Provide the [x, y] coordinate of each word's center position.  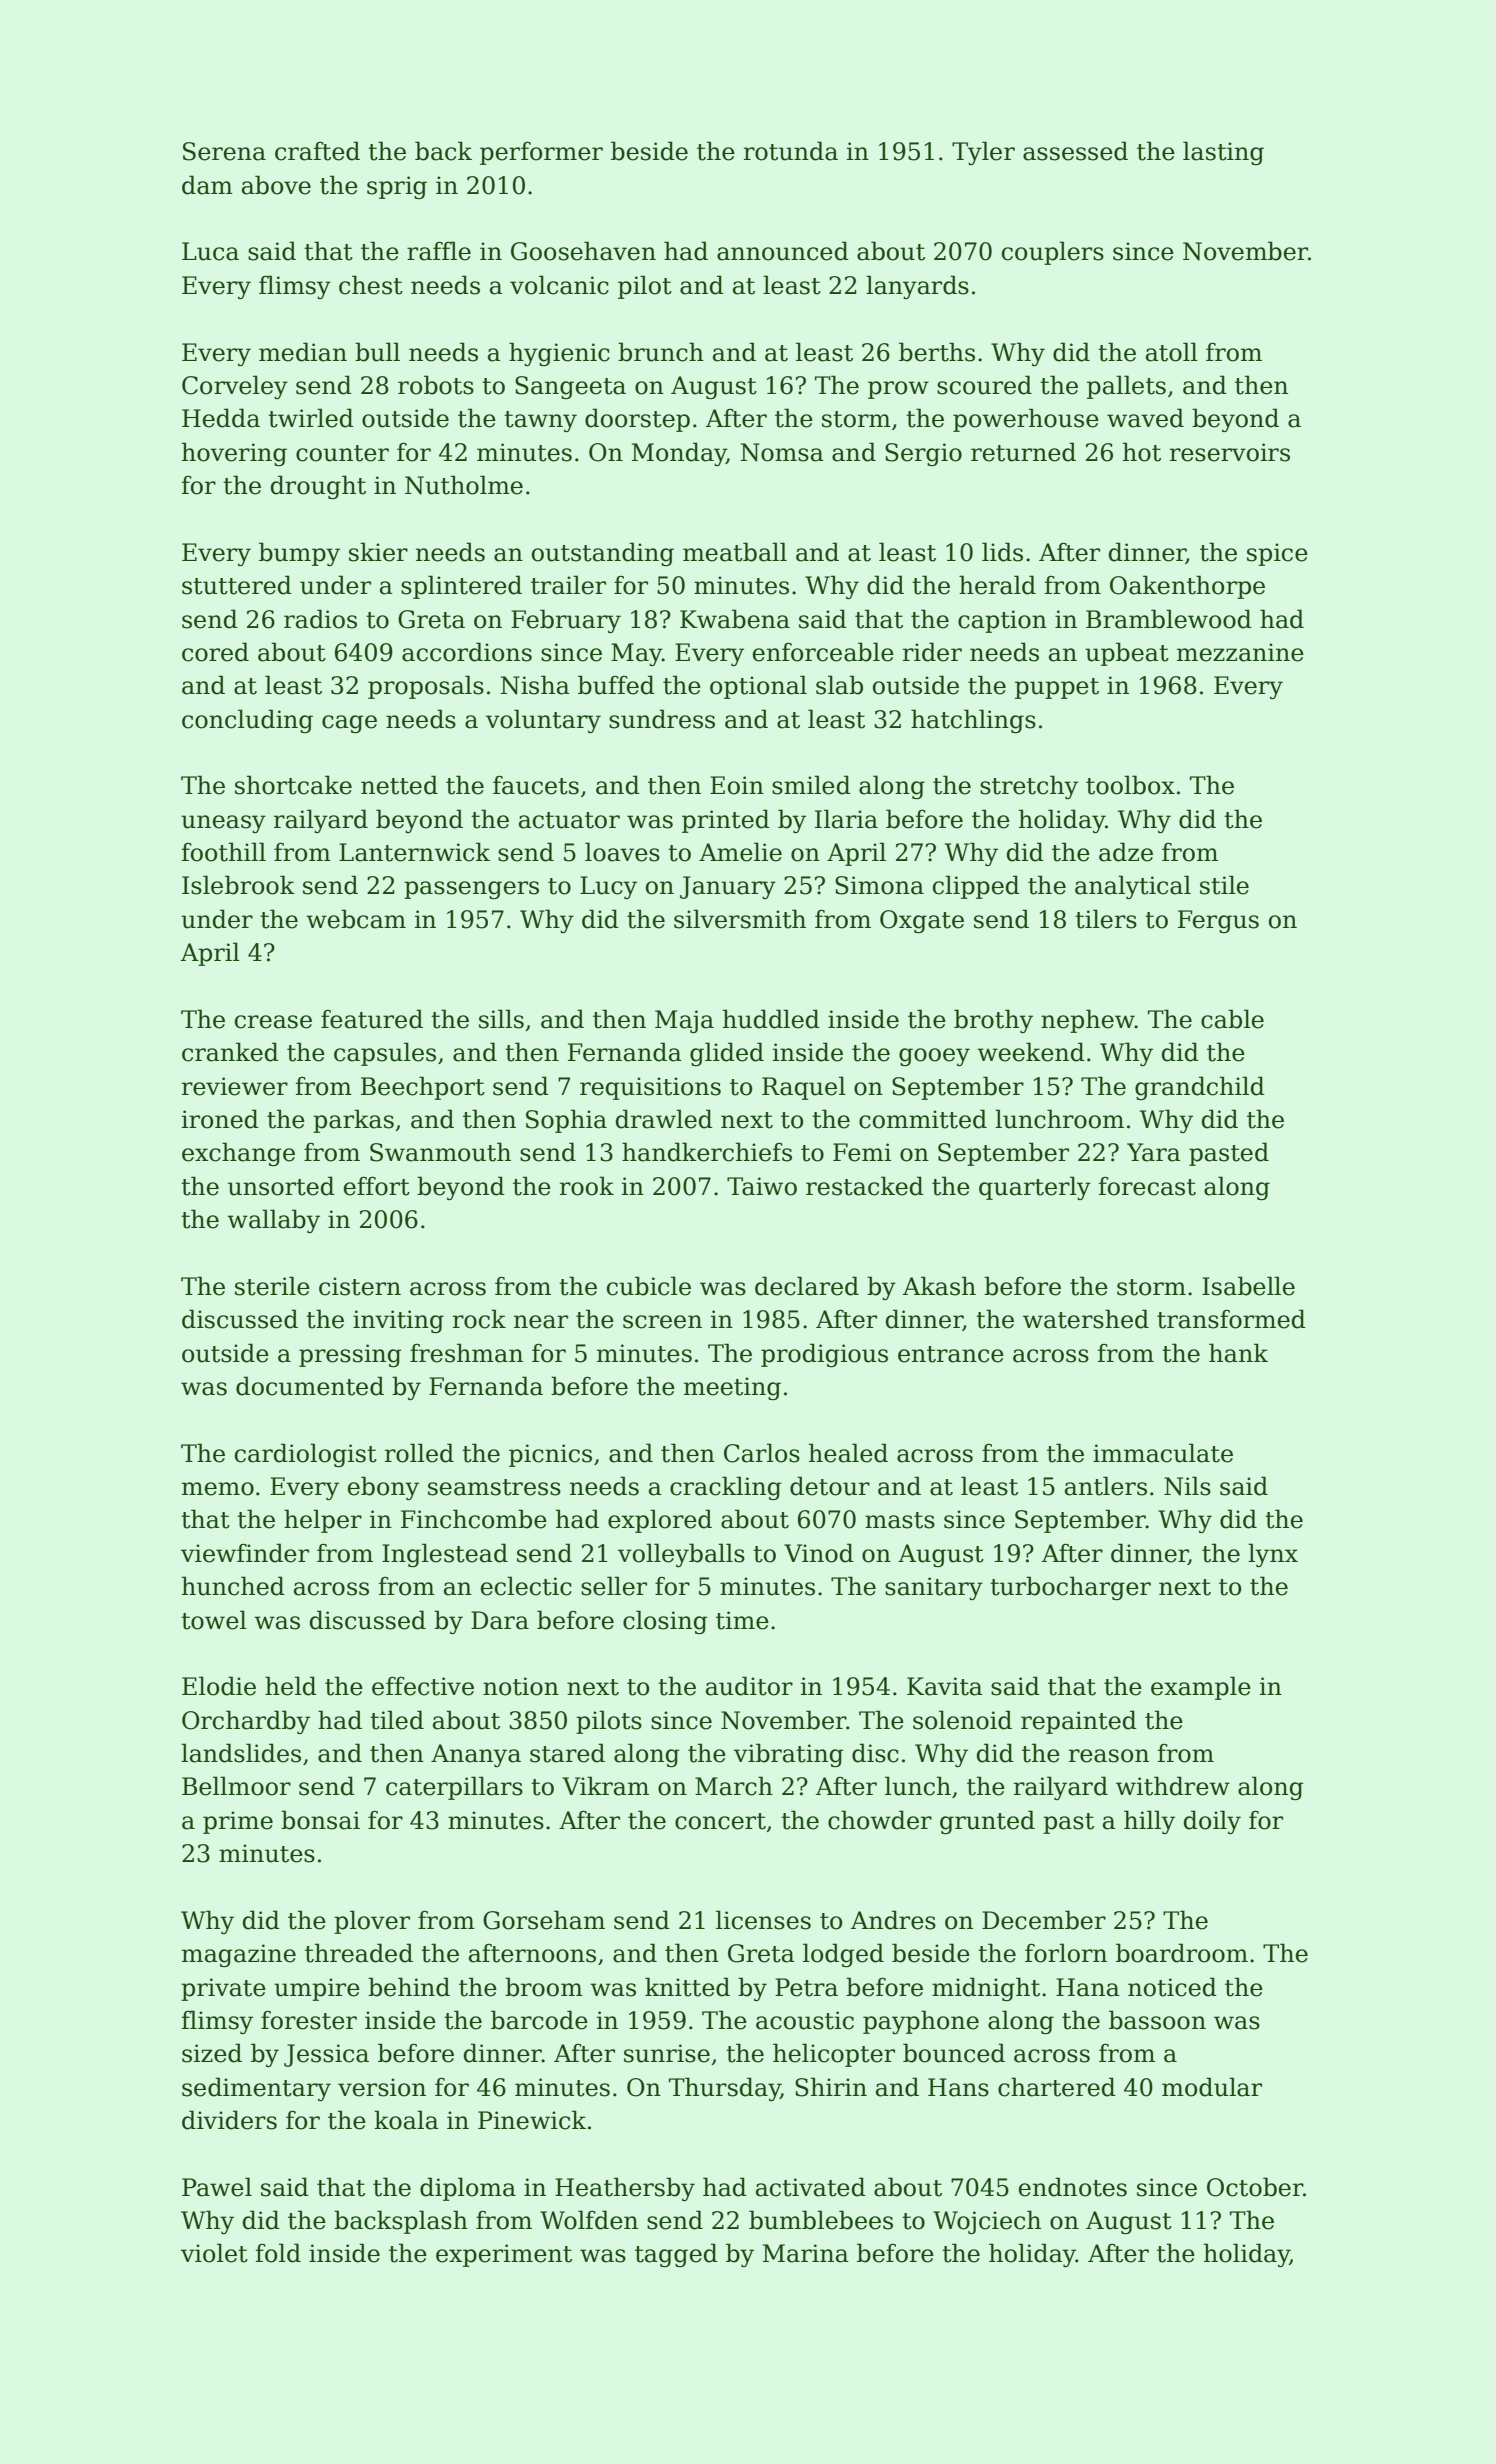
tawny [540, 421]
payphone [921, 2022]
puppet [1057, 688]
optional [758, 687]
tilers [1106, 919]
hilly [1149, 1822]
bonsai [320, 1820]
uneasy [223, 824]
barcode [539, 2020]
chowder [880, 1820]
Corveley [235, 387]
